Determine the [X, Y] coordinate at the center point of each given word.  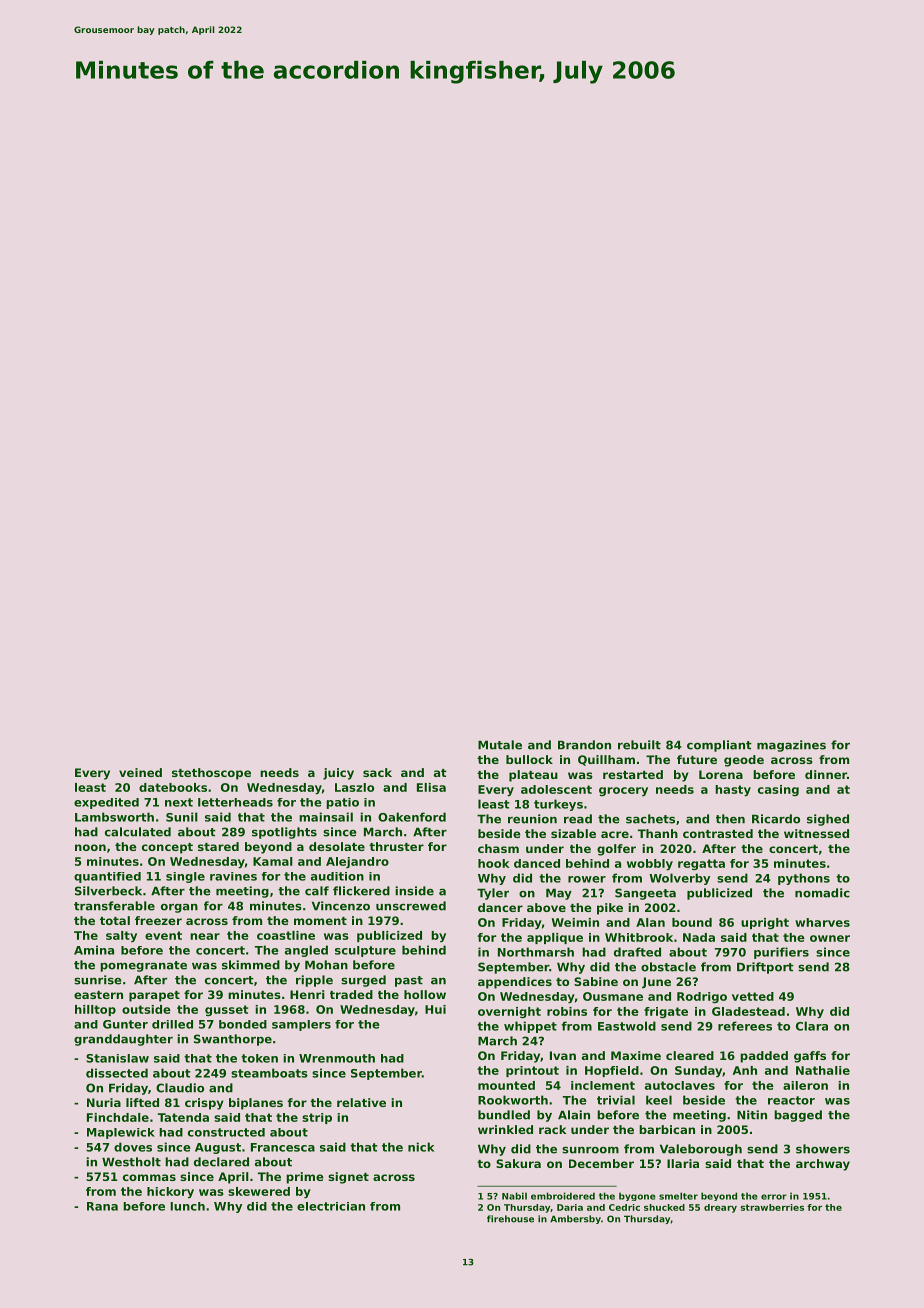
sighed [828, 820]
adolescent [556, 789]
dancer [500, 907]
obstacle [668, 967]
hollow [425, 994]
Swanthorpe [233, 1040]
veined [140, 772]
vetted [753, 996]
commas [149, 1177]
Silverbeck [108, 891]
